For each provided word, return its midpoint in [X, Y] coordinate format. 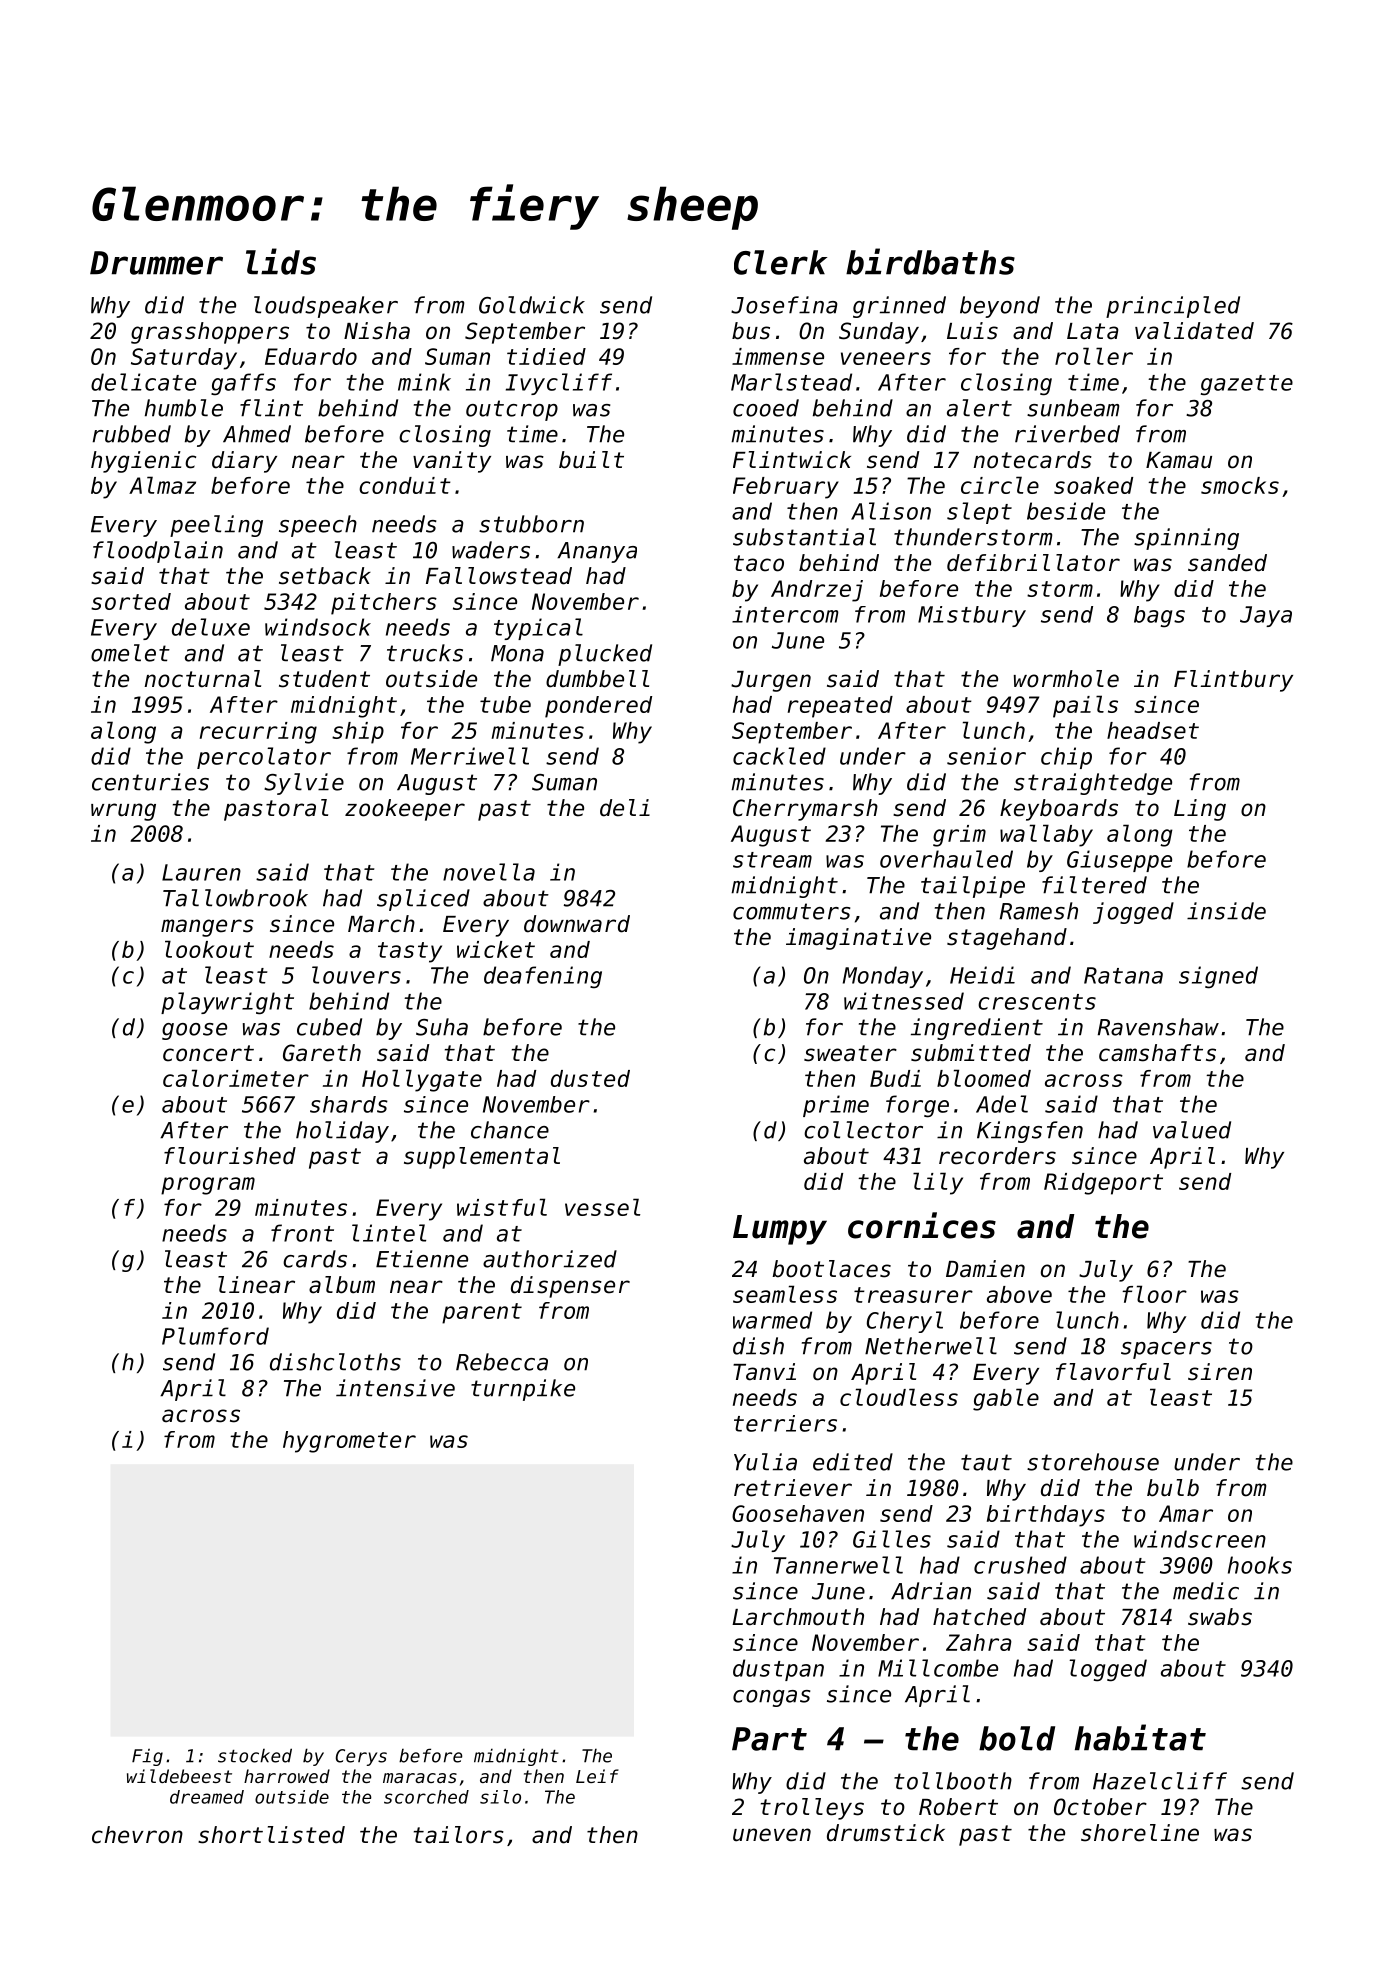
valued [1192, 1130]
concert [208, 1053]
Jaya [1266, 616]
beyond [1000, 307]
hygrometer [349, 1442]
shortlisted [271, 1835]
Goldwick [532, 305]
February [786, 488]
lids [281, 261]
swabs [1220, 1617]
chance [510, 1130]
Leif [597, 1776]
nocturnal [203, 679]
